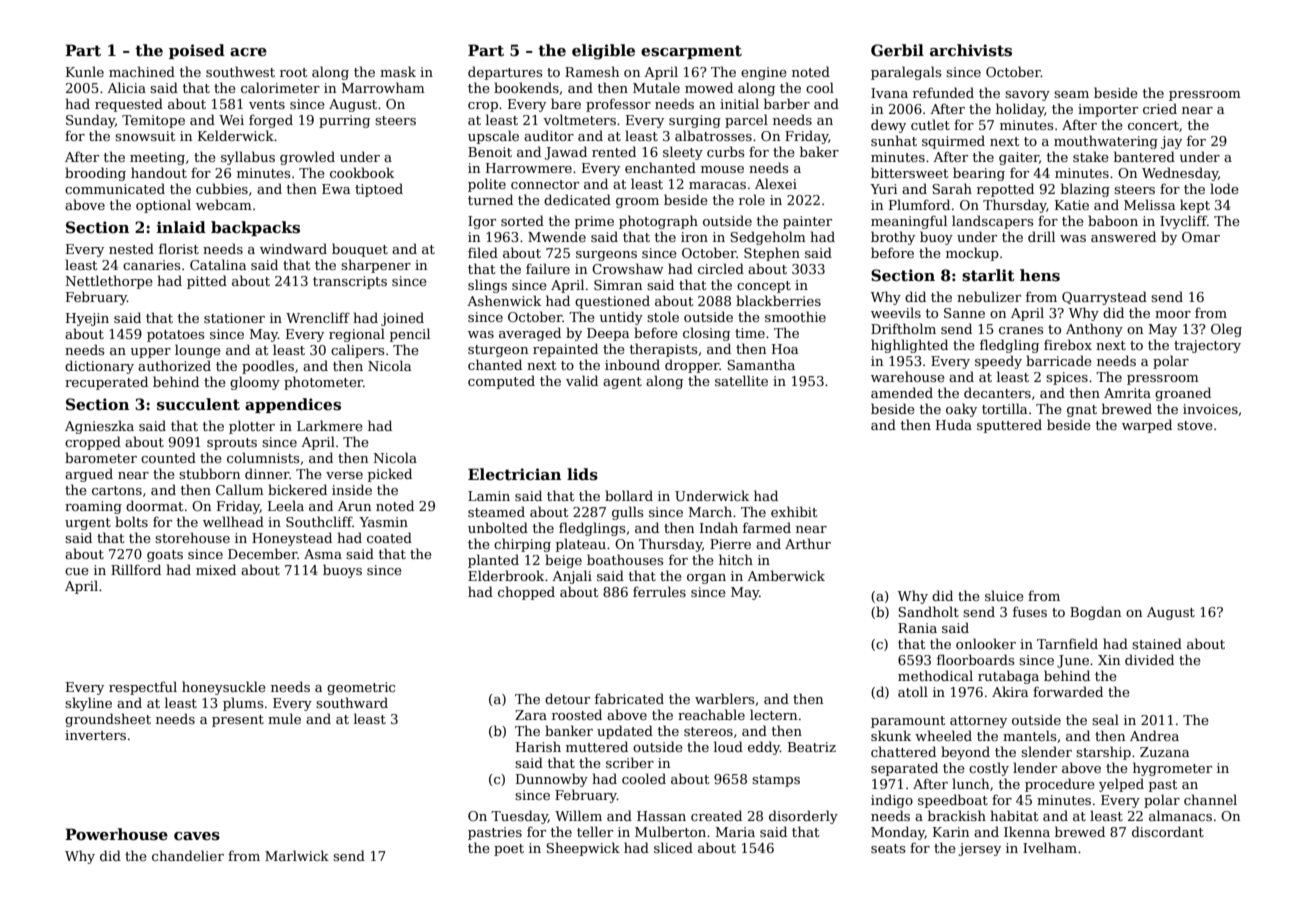 This screenshot has height=924, width=1308. Describe the element at coordinates (89, 475) in the screenshot. I see `argued` at that location.
